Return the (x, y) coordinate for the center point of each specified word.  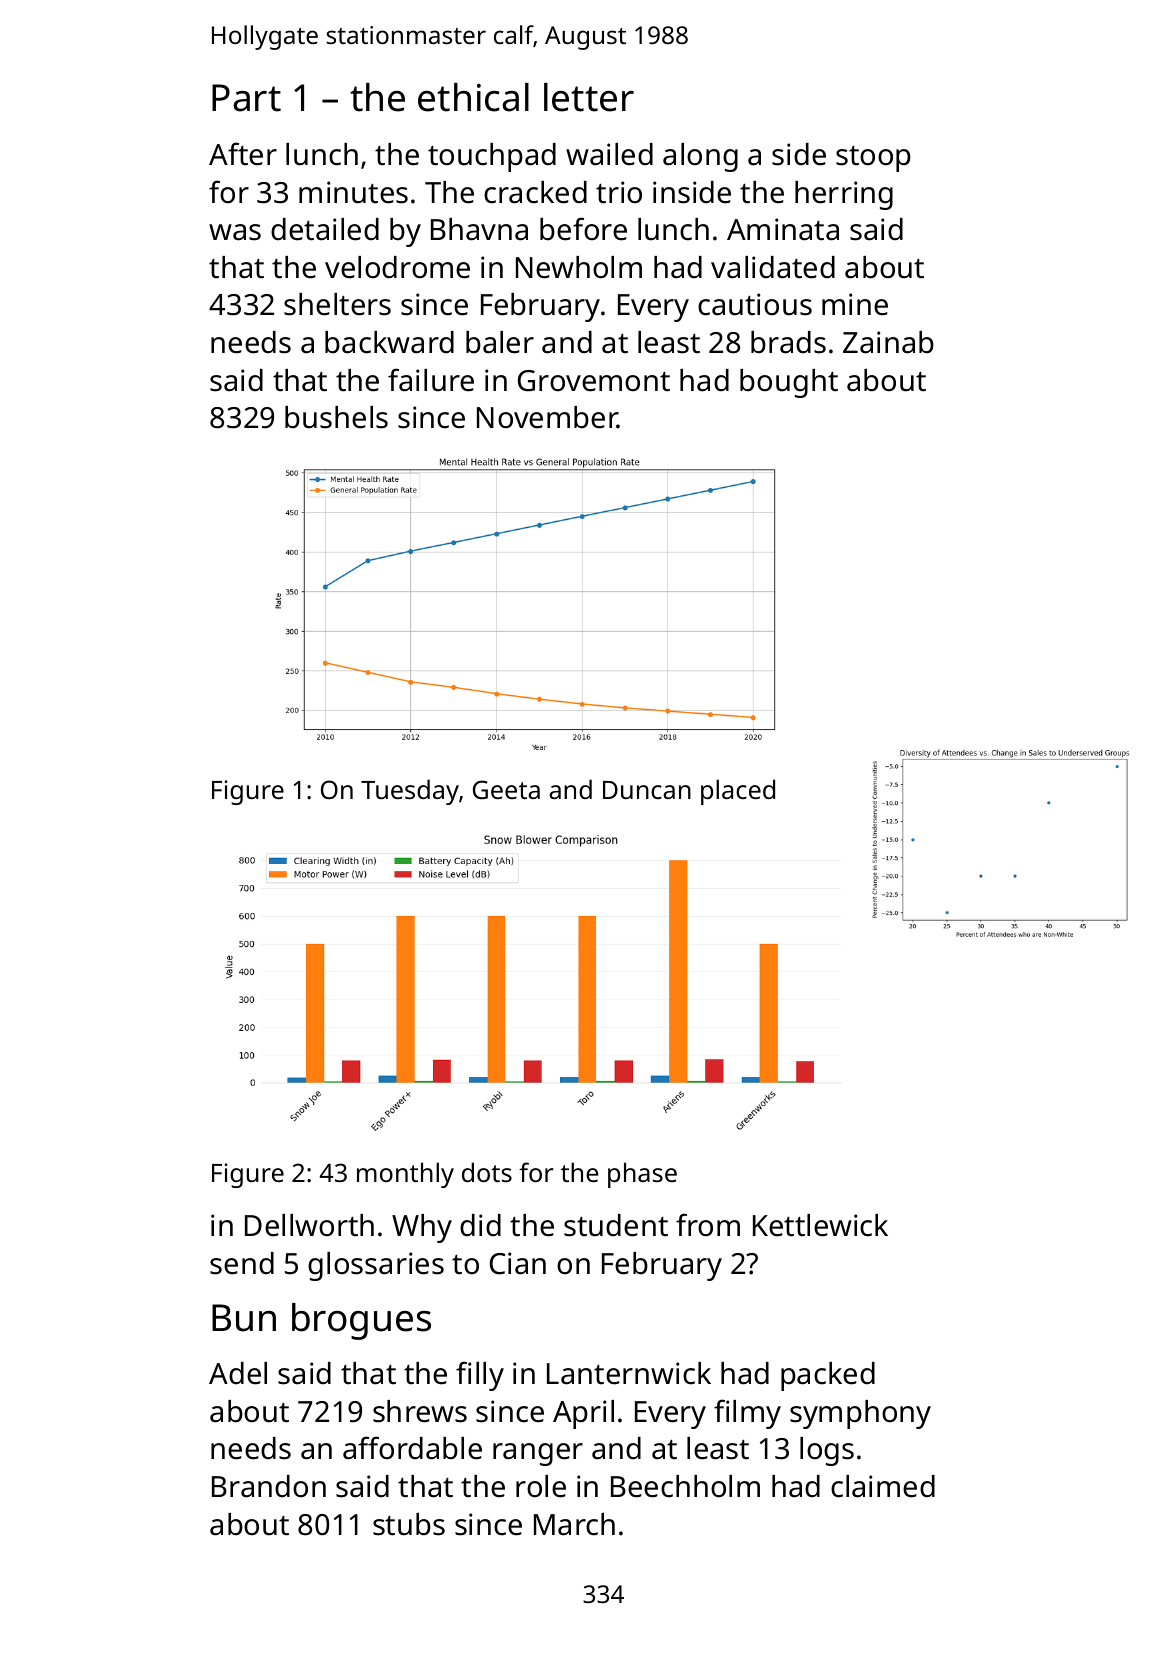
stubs (409, 1524)
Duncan (647, 790)
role (541, 1486)
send (242, 1263)
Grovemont (594, 381)
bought (789, 383)
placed (738, 792)
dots (487, 1172)
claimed (883, 1486)
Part (246, 98)
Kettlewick (820, 1225)
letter (589, 97)
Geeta (506, 789)
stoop (873, 159)
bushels (336, 417)
